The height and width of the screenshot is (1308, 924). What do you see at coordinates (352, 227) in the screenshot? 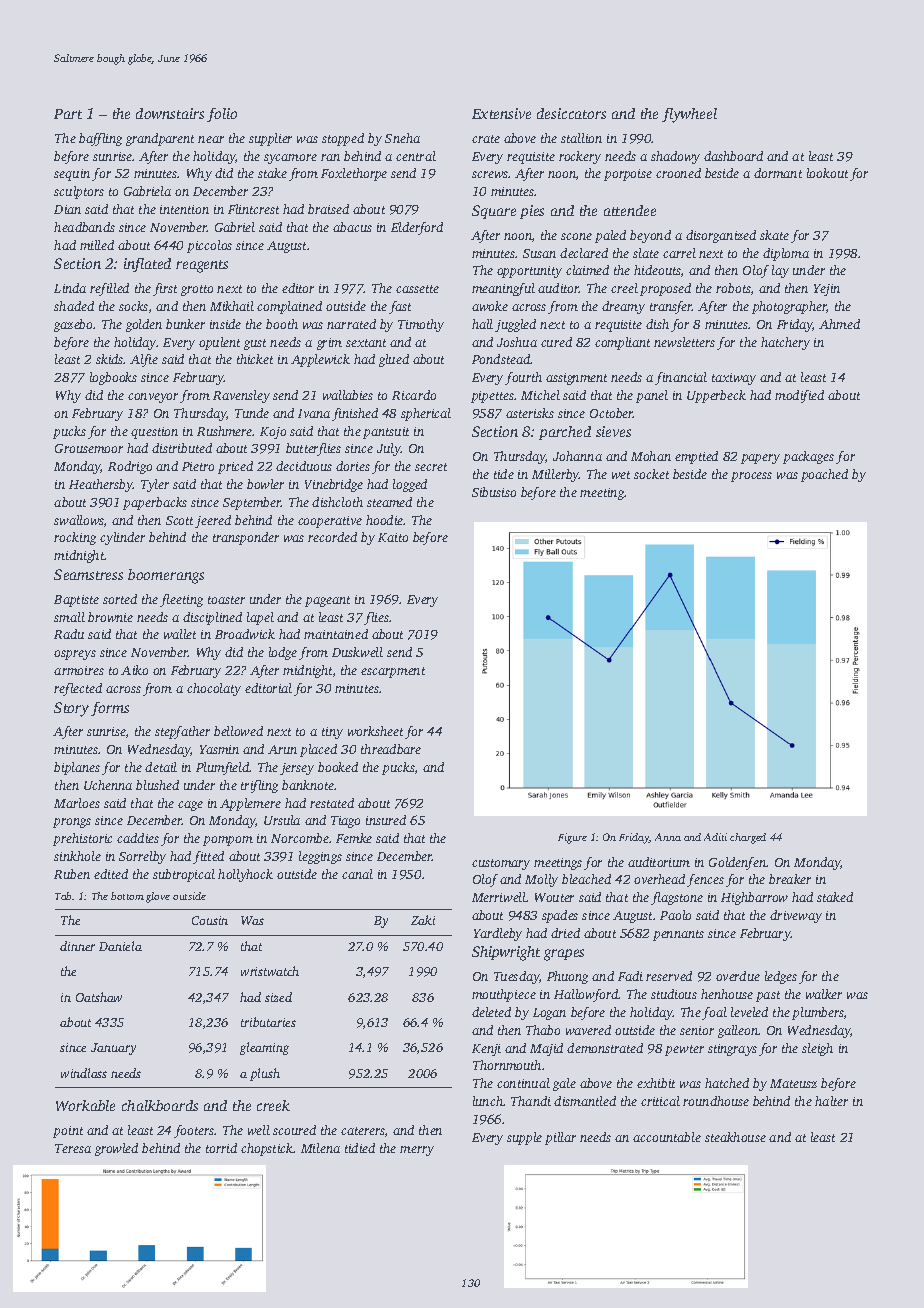
I see `abacus` at bounding box center [352, 227].
